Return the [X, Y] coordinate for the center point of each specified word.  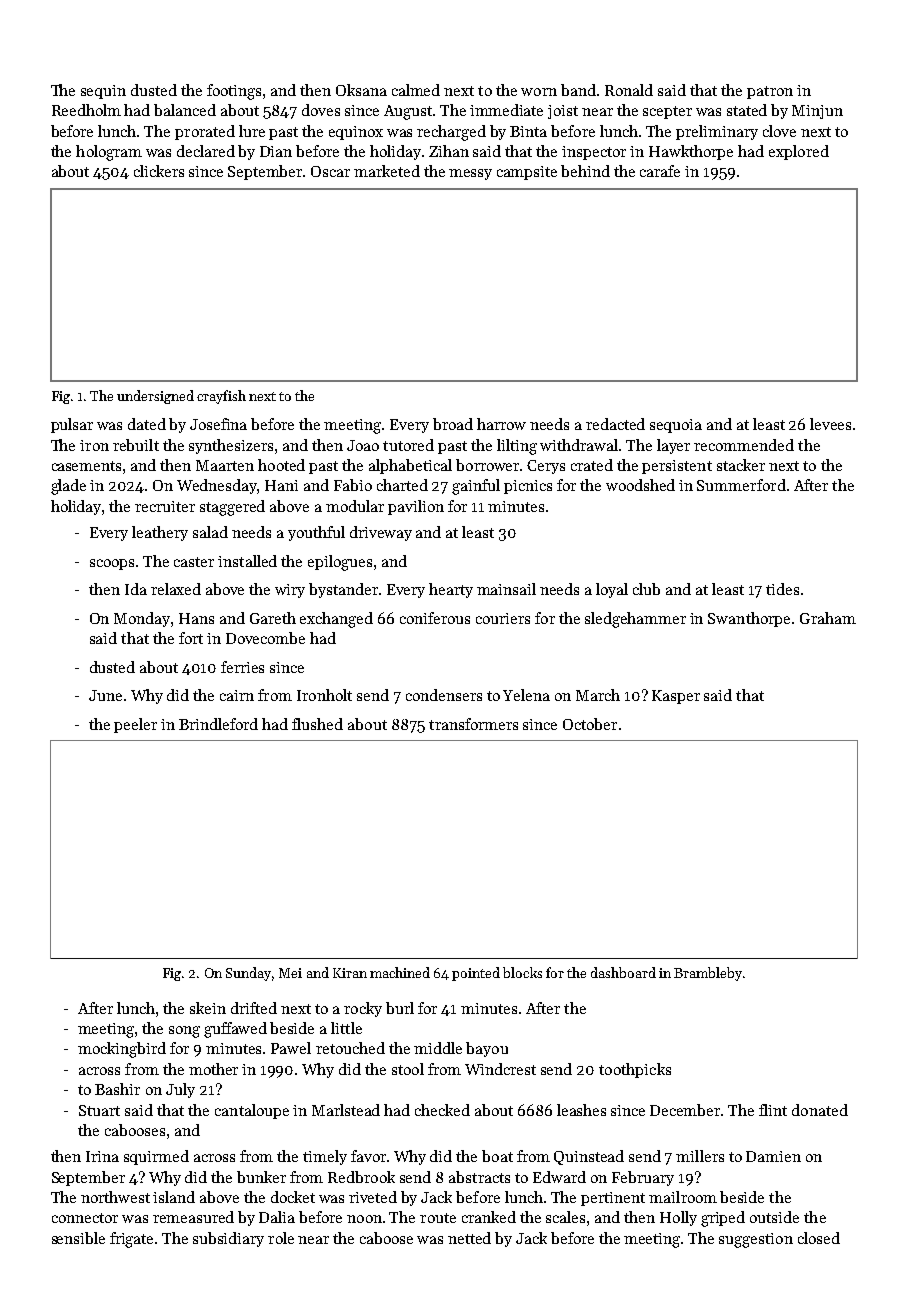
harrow [501, 424]
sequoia [676, 426]
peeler [135, 725]
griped [723, 1219]
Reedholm [86, 110]
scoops [112, 564]
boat [497, 1156]
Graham [828, 618]
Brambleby [708, 974]
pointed [476, 974]
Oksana [361, 90]
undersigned [155, 397]
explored [799, 152]
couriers [503, 618]
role [281, 1238]
